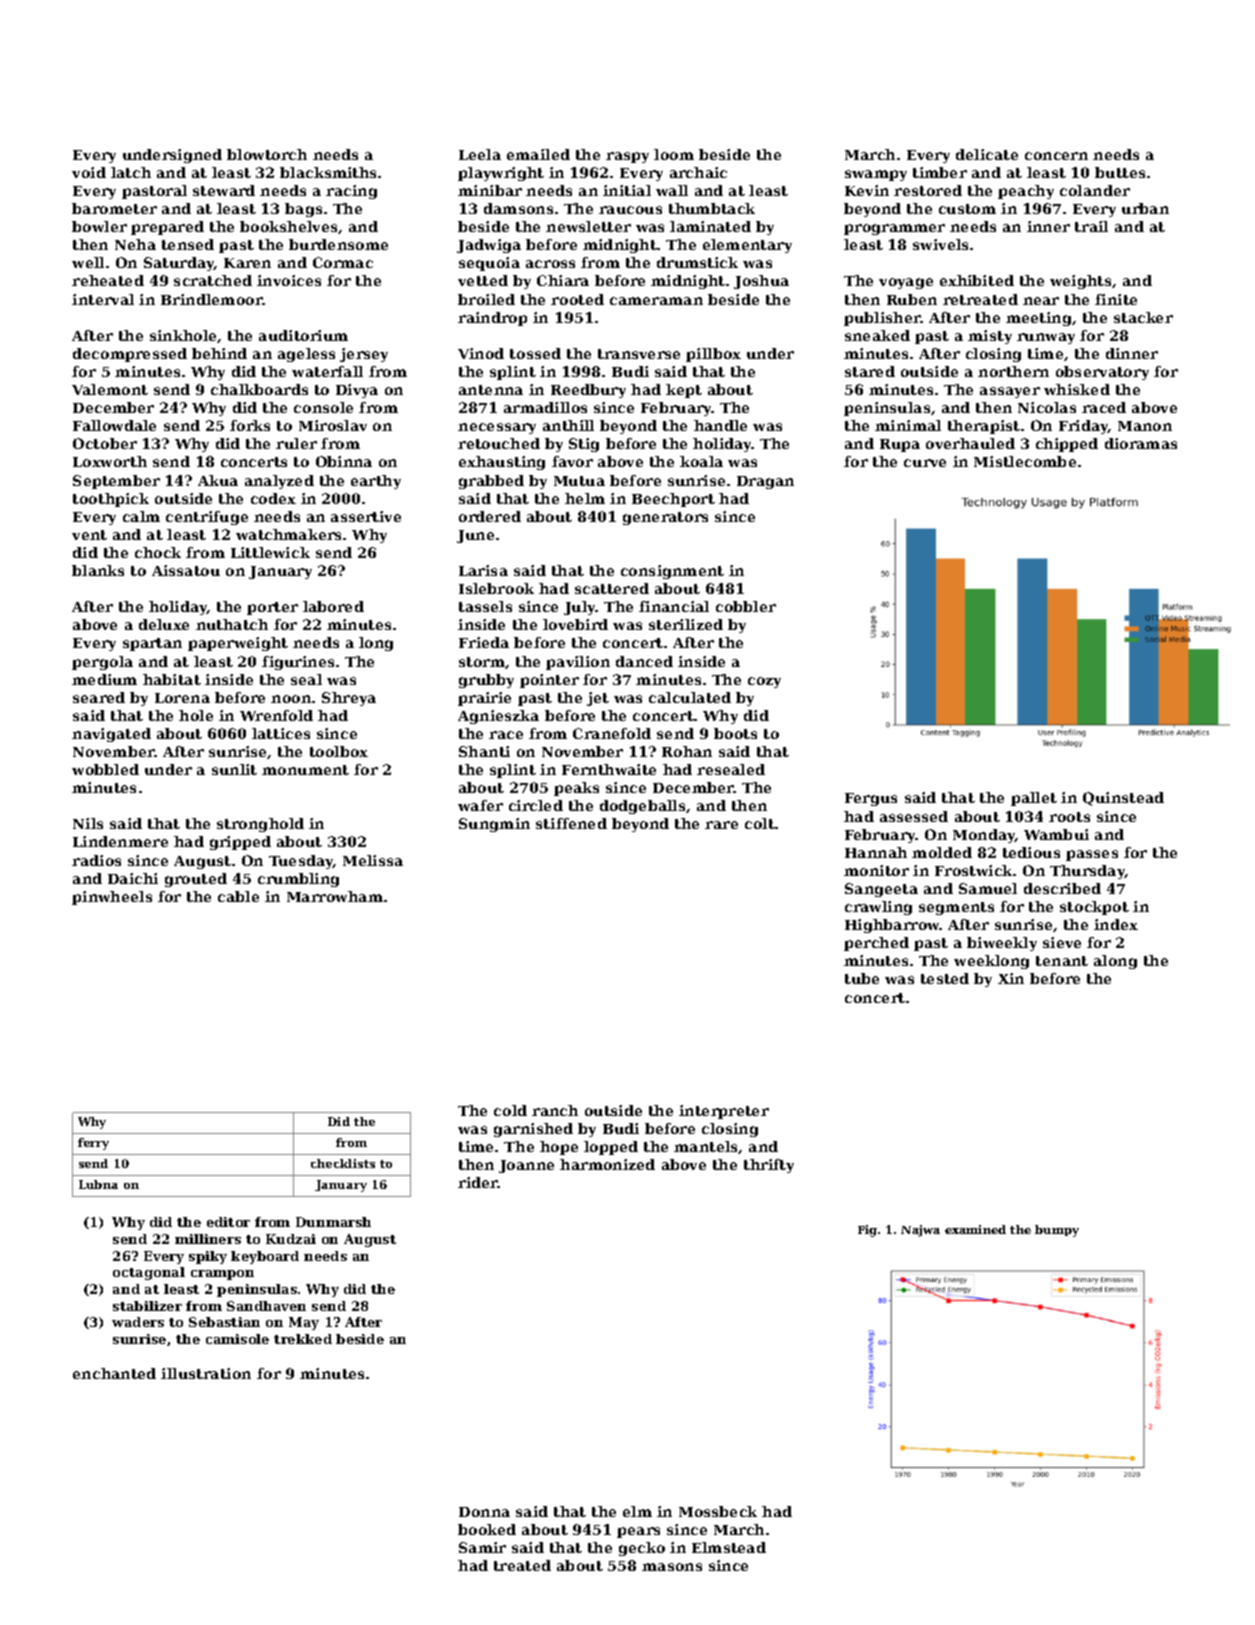  Describe the element at coordinates (555, 1110) in the document. I see `ranch` at that location.
